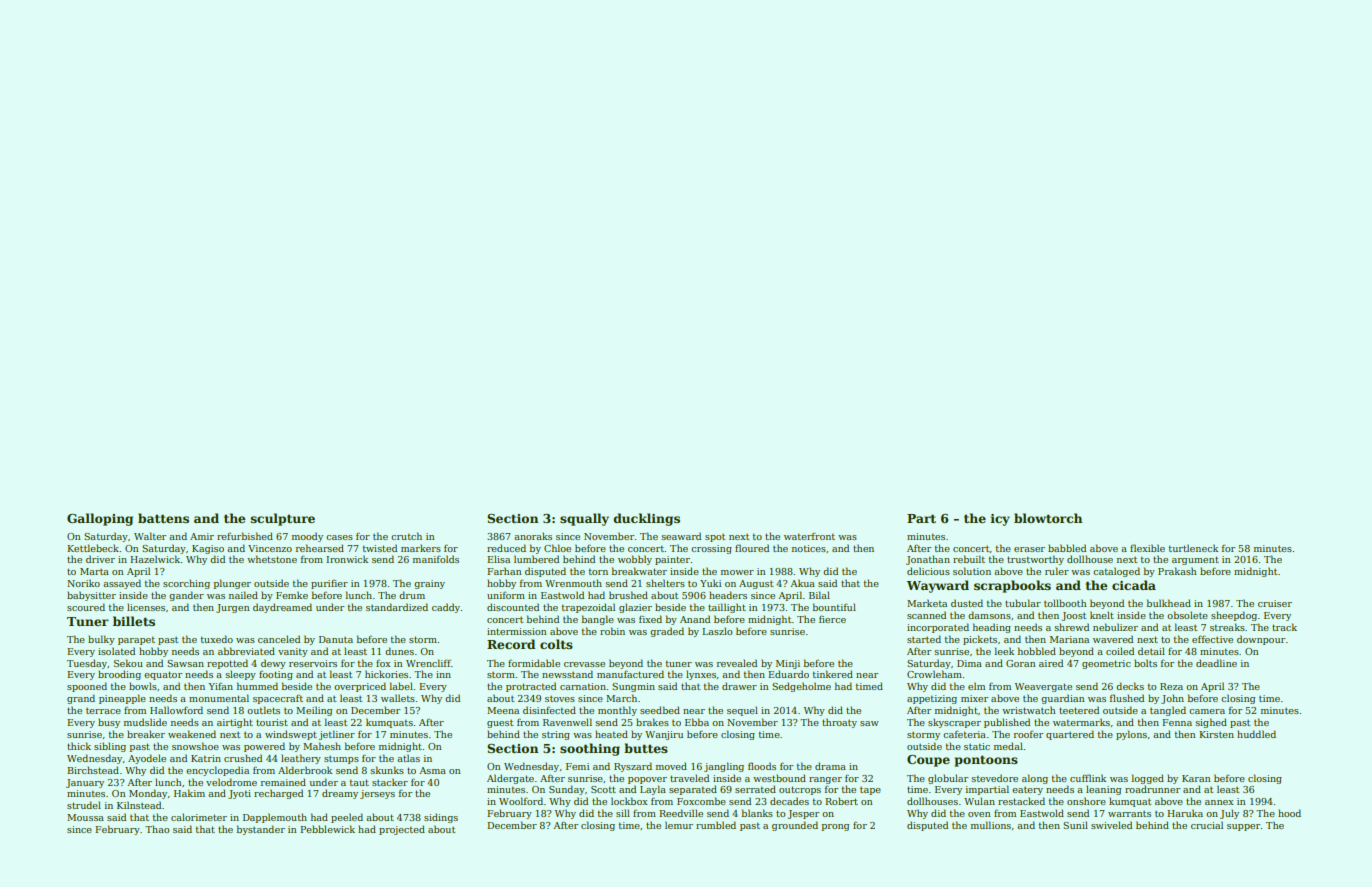  I want to click on velodrome, so click(231, 782).
